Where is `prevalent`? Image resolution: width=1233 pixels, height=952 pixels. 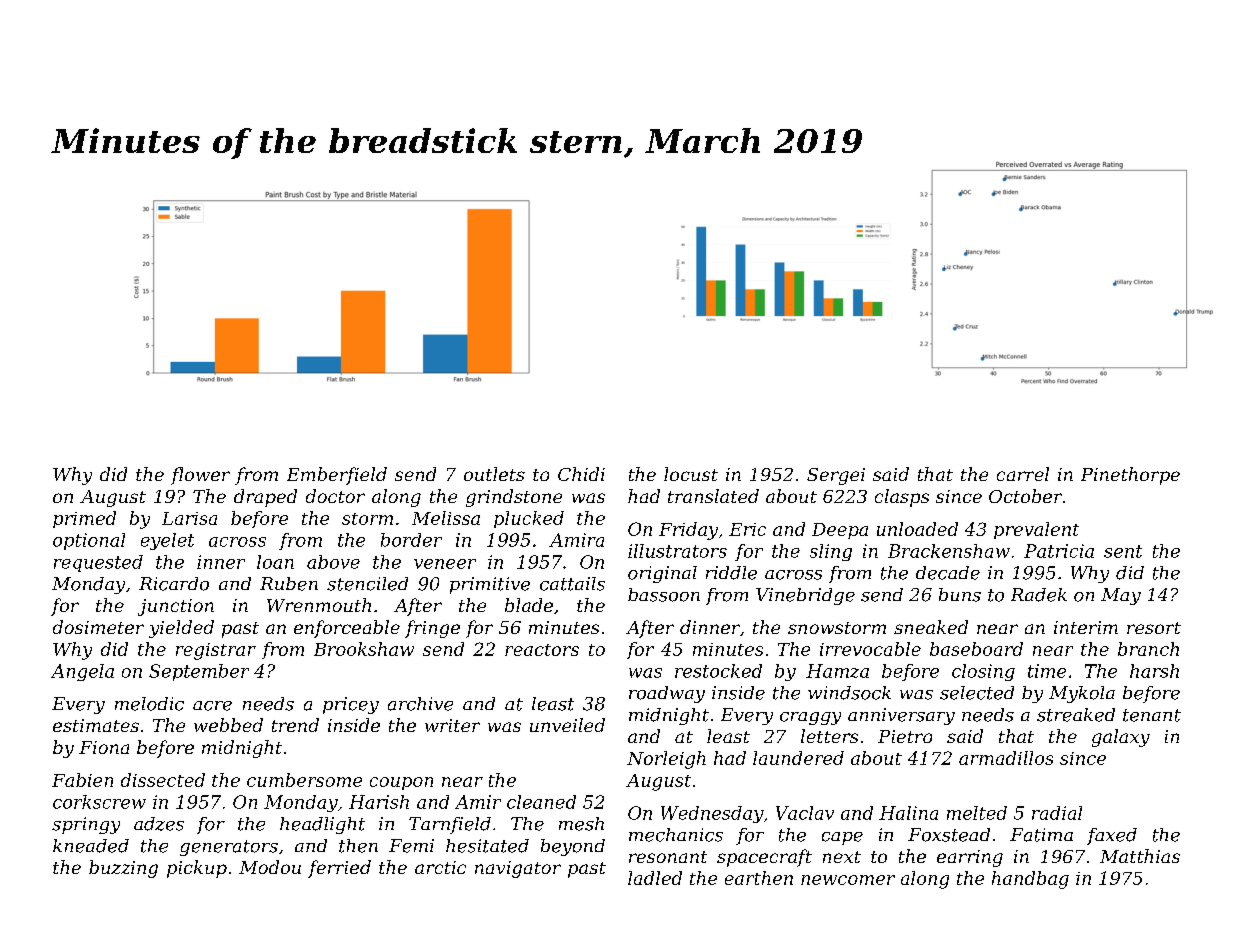 prevalent is located at coordinates (1036, 530).
